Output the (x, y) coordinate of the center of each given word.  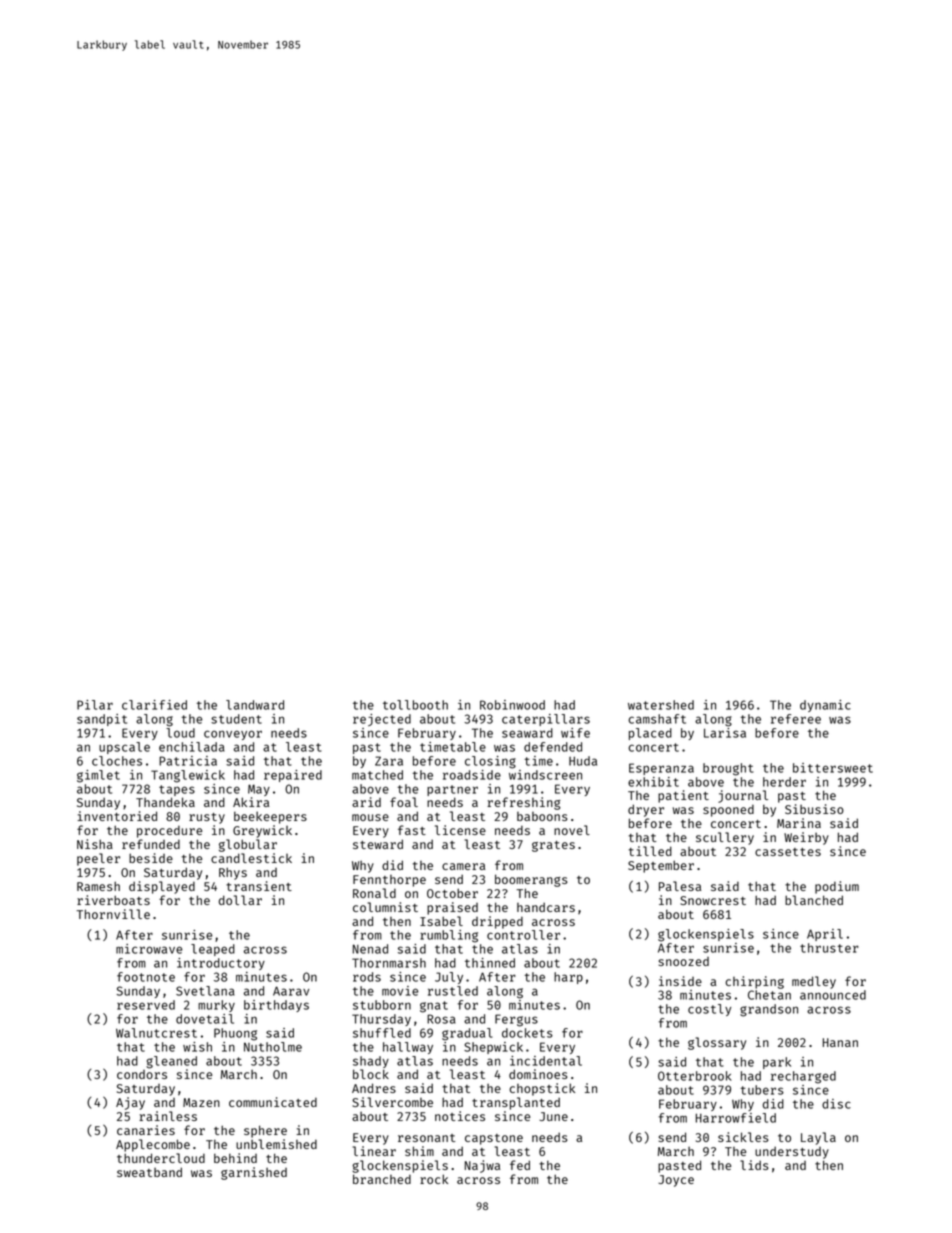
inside (680, 981)
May (259, 790)
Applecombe (153, 1145)
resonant (427, 1138)
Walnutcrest (156, 1033)
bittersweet (833, 768)
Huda (583, 761)
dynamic (825, 706)
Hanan (840, 1042)
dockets (527, 1033)
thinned (490, 963)
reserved (146, 1005)
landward (255, 705)
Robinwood (512, 705)
